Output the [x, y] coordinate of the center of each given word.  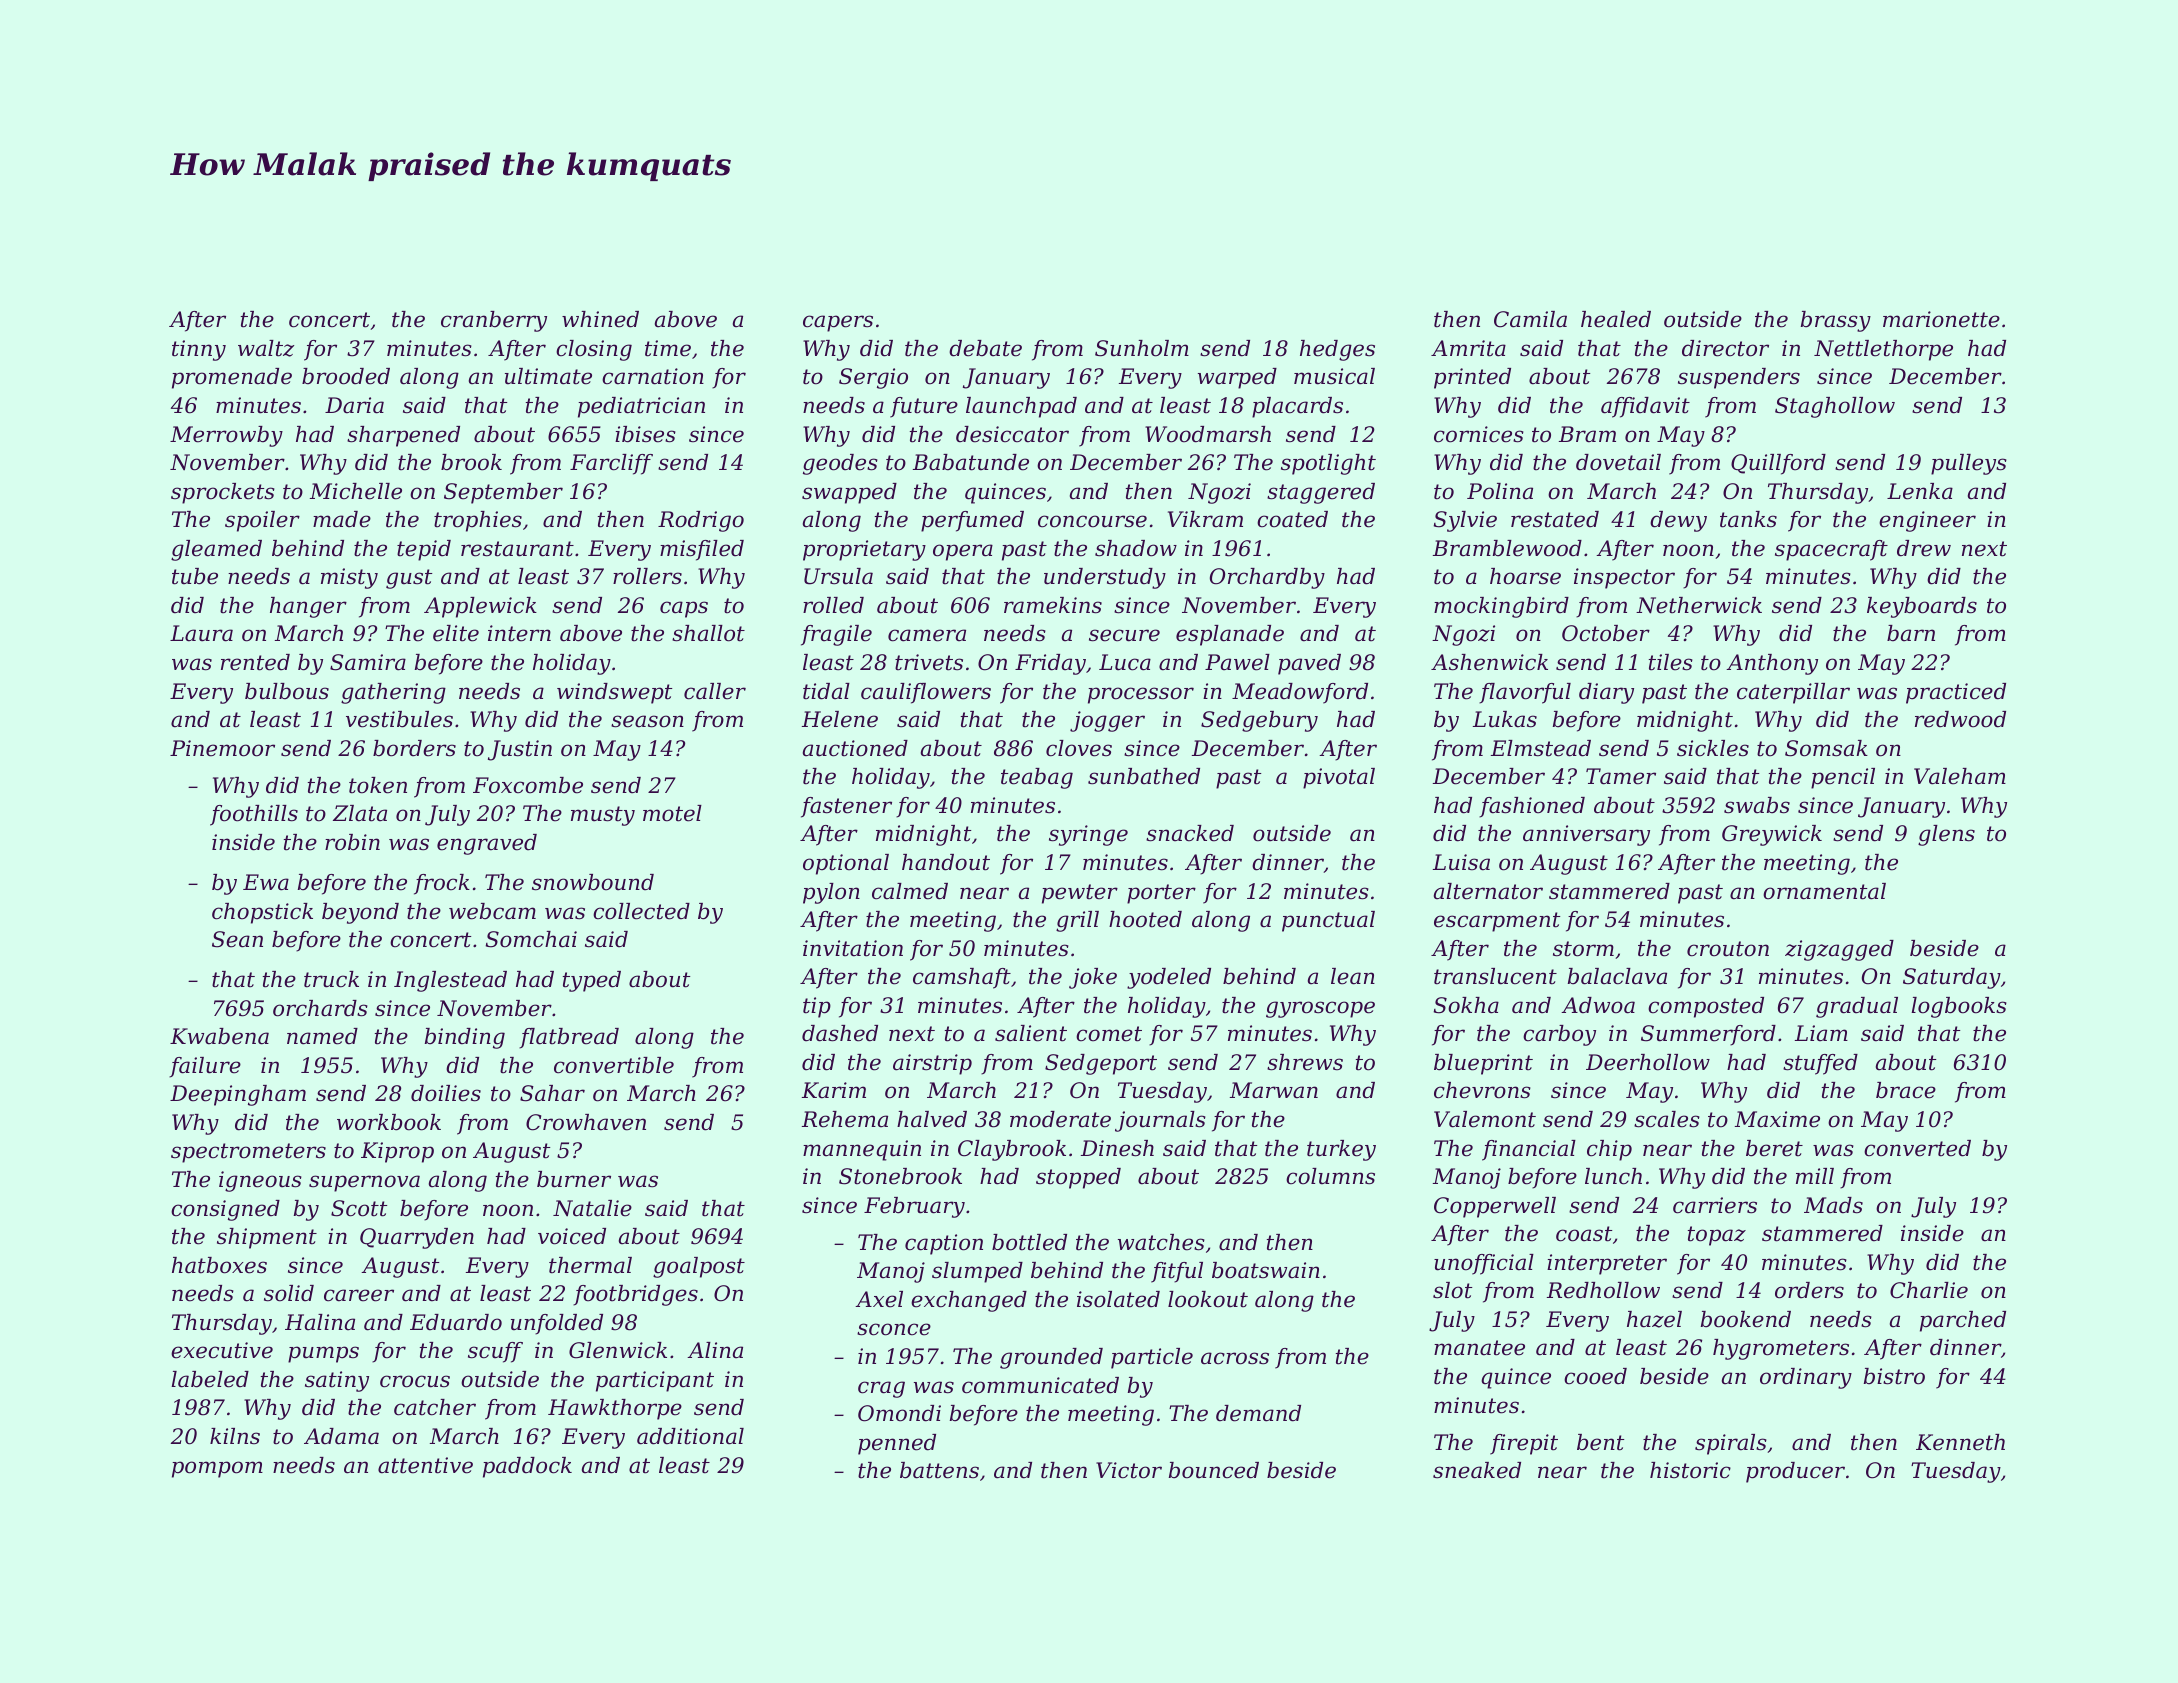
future [924, 407]
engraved [487, 844]
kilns [235, 1436]
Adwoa [1598, 1005]
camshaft [962, 978]
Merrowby [226, 436]
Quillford [1778, 464]
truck [331, 979]
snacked [1190, 833]
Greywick [1772, 835]
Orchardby [1267, 578]
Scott [359, 1208]
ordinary [1806, 1378]
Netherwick [1699, 605]
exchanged [969, 1301]
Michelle [356, 491]
